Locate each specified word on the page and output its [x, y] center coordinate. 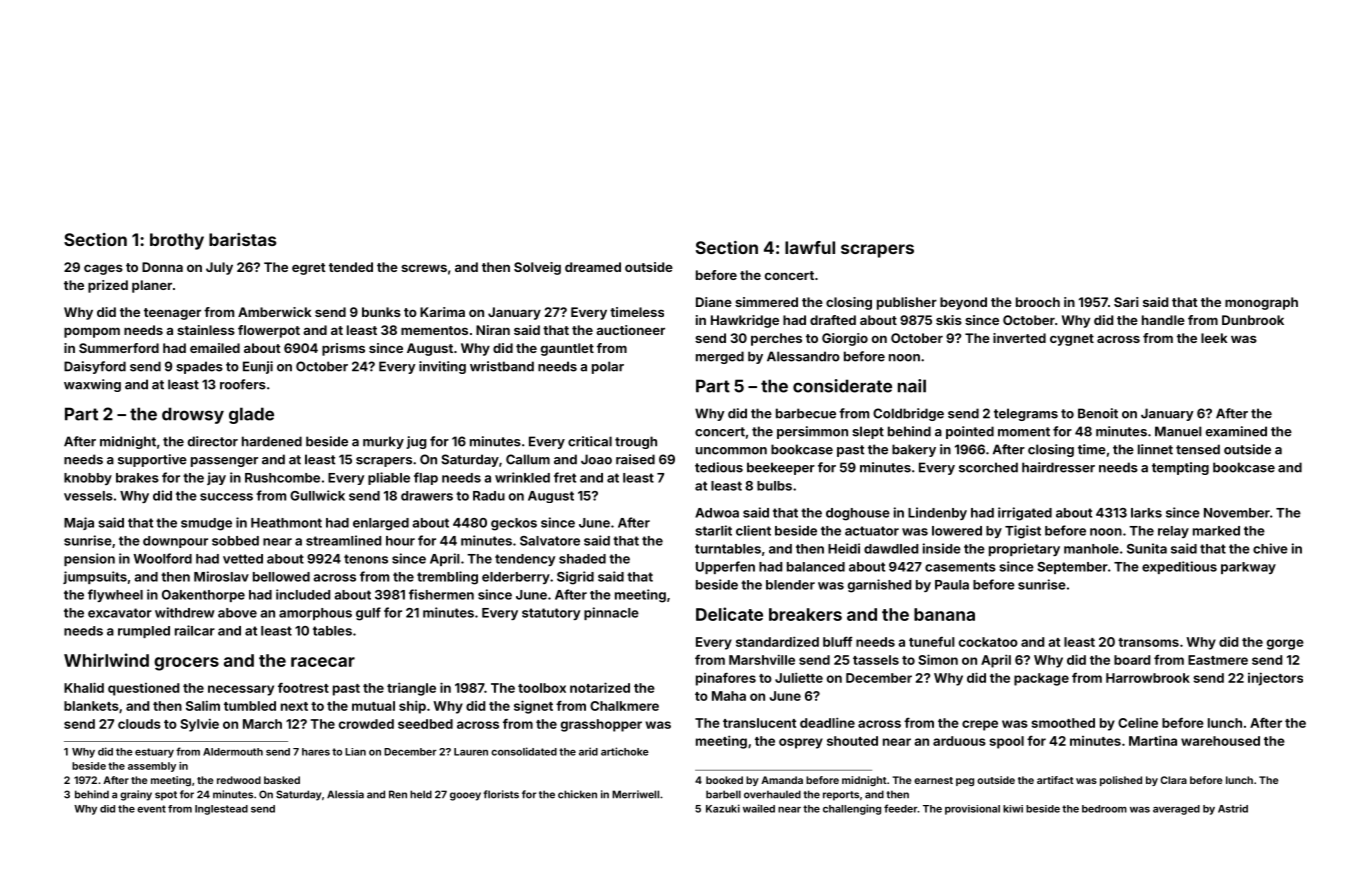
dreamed [593, 267]
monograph [1261, 303]
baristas [242, 239]
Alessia [345, 794]
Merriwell [635, 794]
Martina [1153, 740]
